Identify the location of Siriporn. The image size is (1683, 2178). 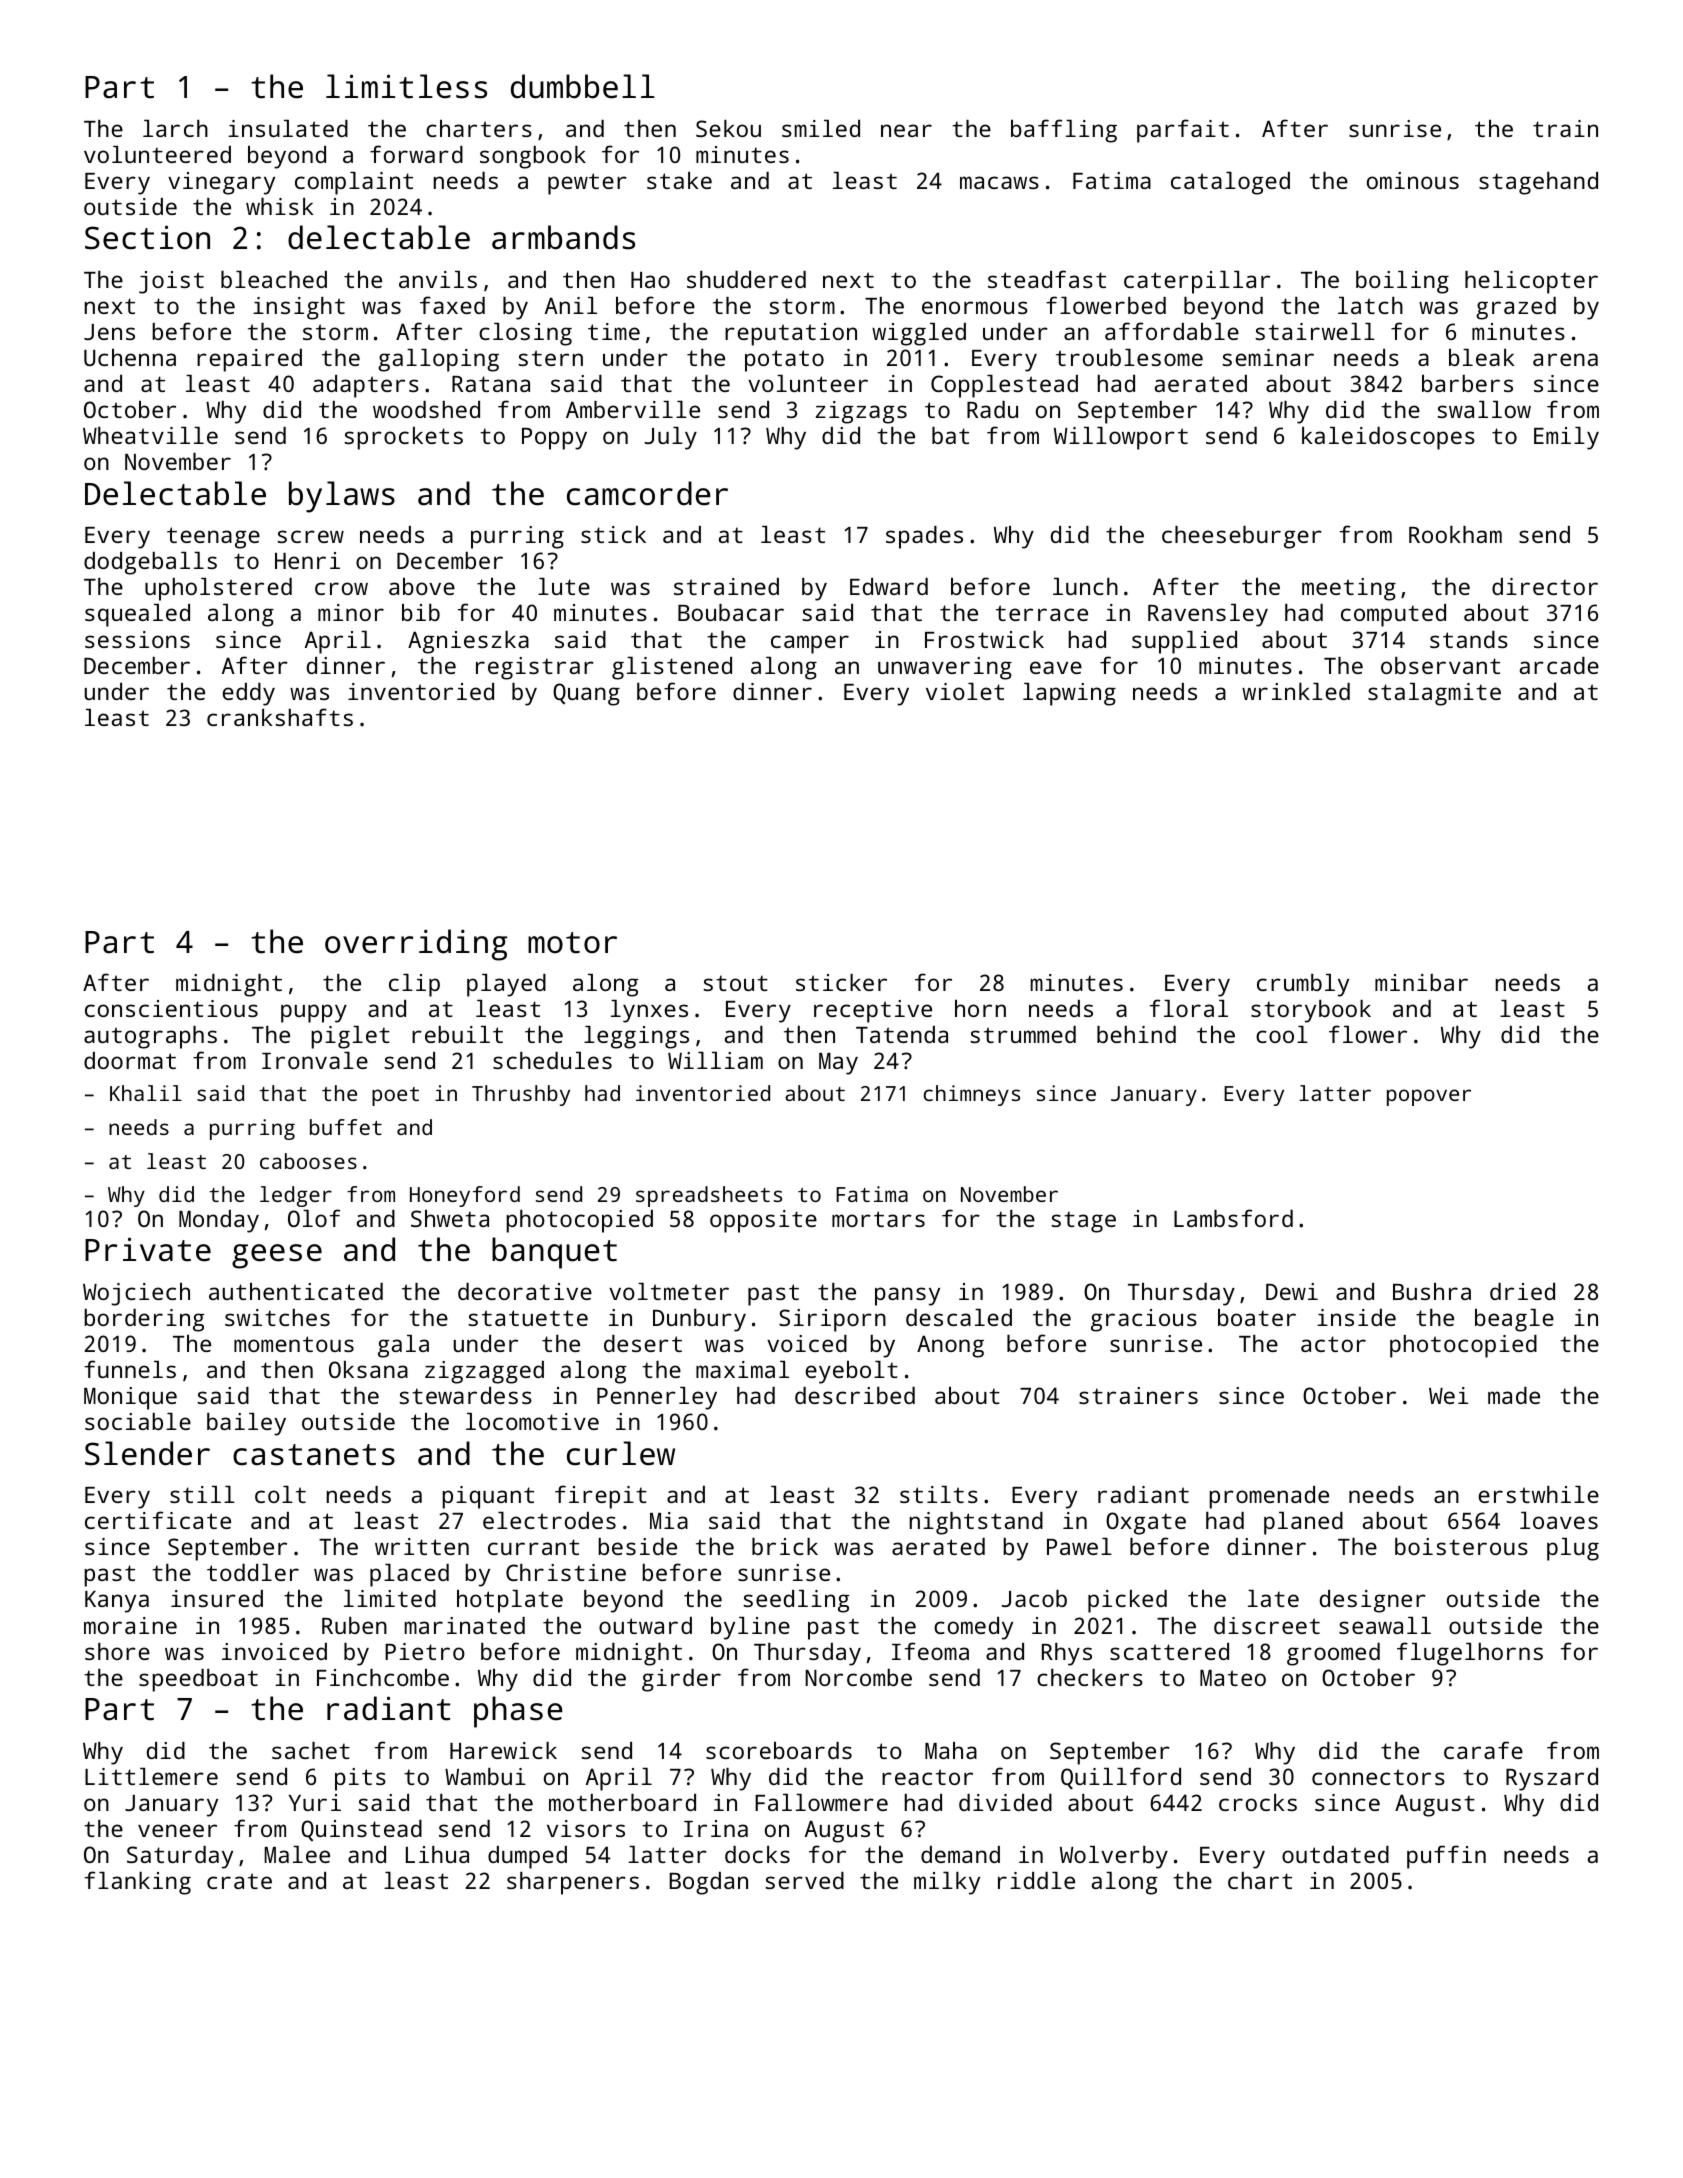
(832, 1320).
